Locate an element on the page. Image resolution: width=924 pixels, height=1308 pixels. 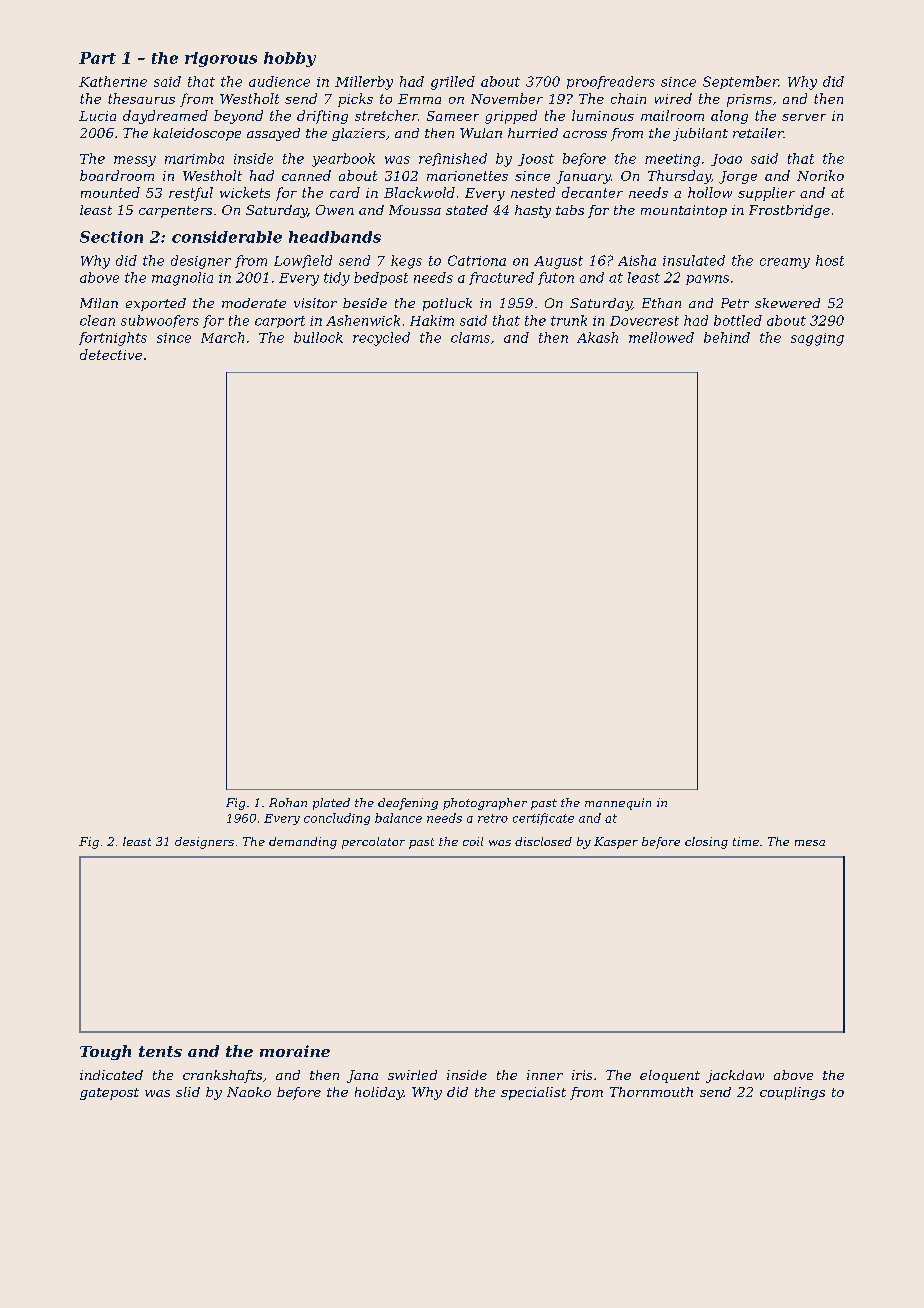
specialist is located at coordinates (533, 1093).
